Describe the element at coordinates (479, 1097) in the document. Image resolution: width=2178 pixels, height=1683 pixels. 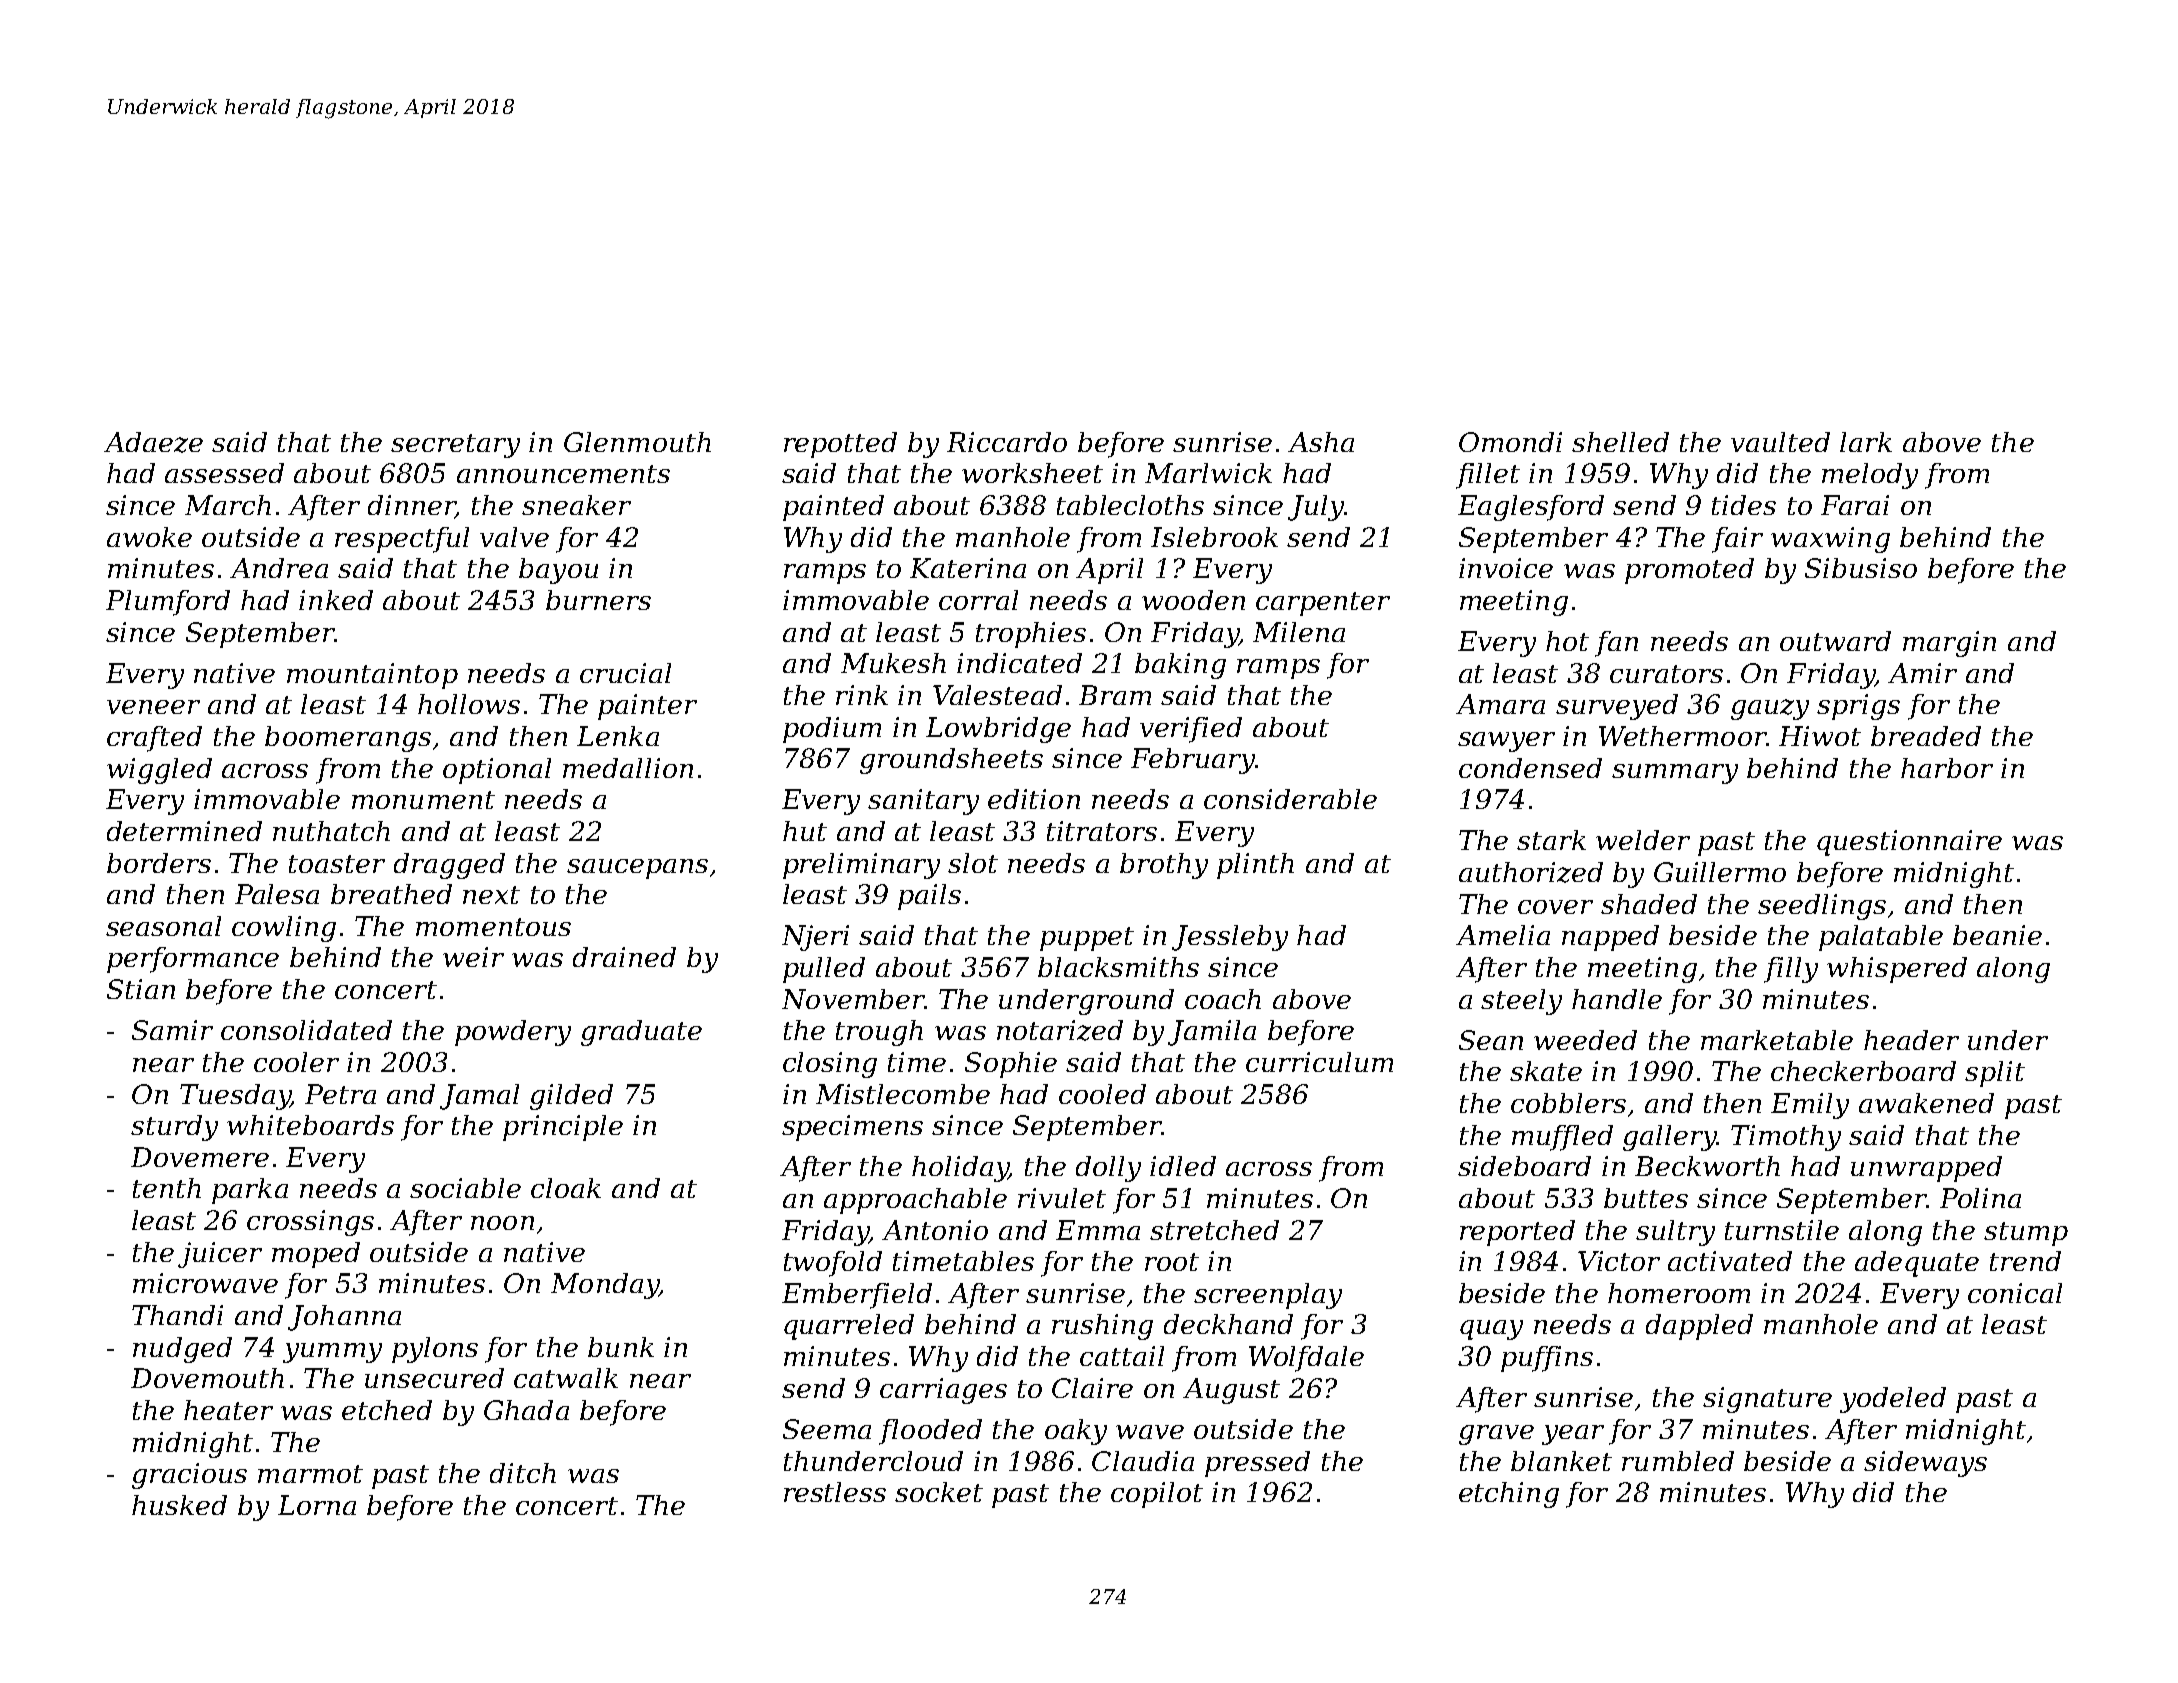
I see `Jamal` at that location.
